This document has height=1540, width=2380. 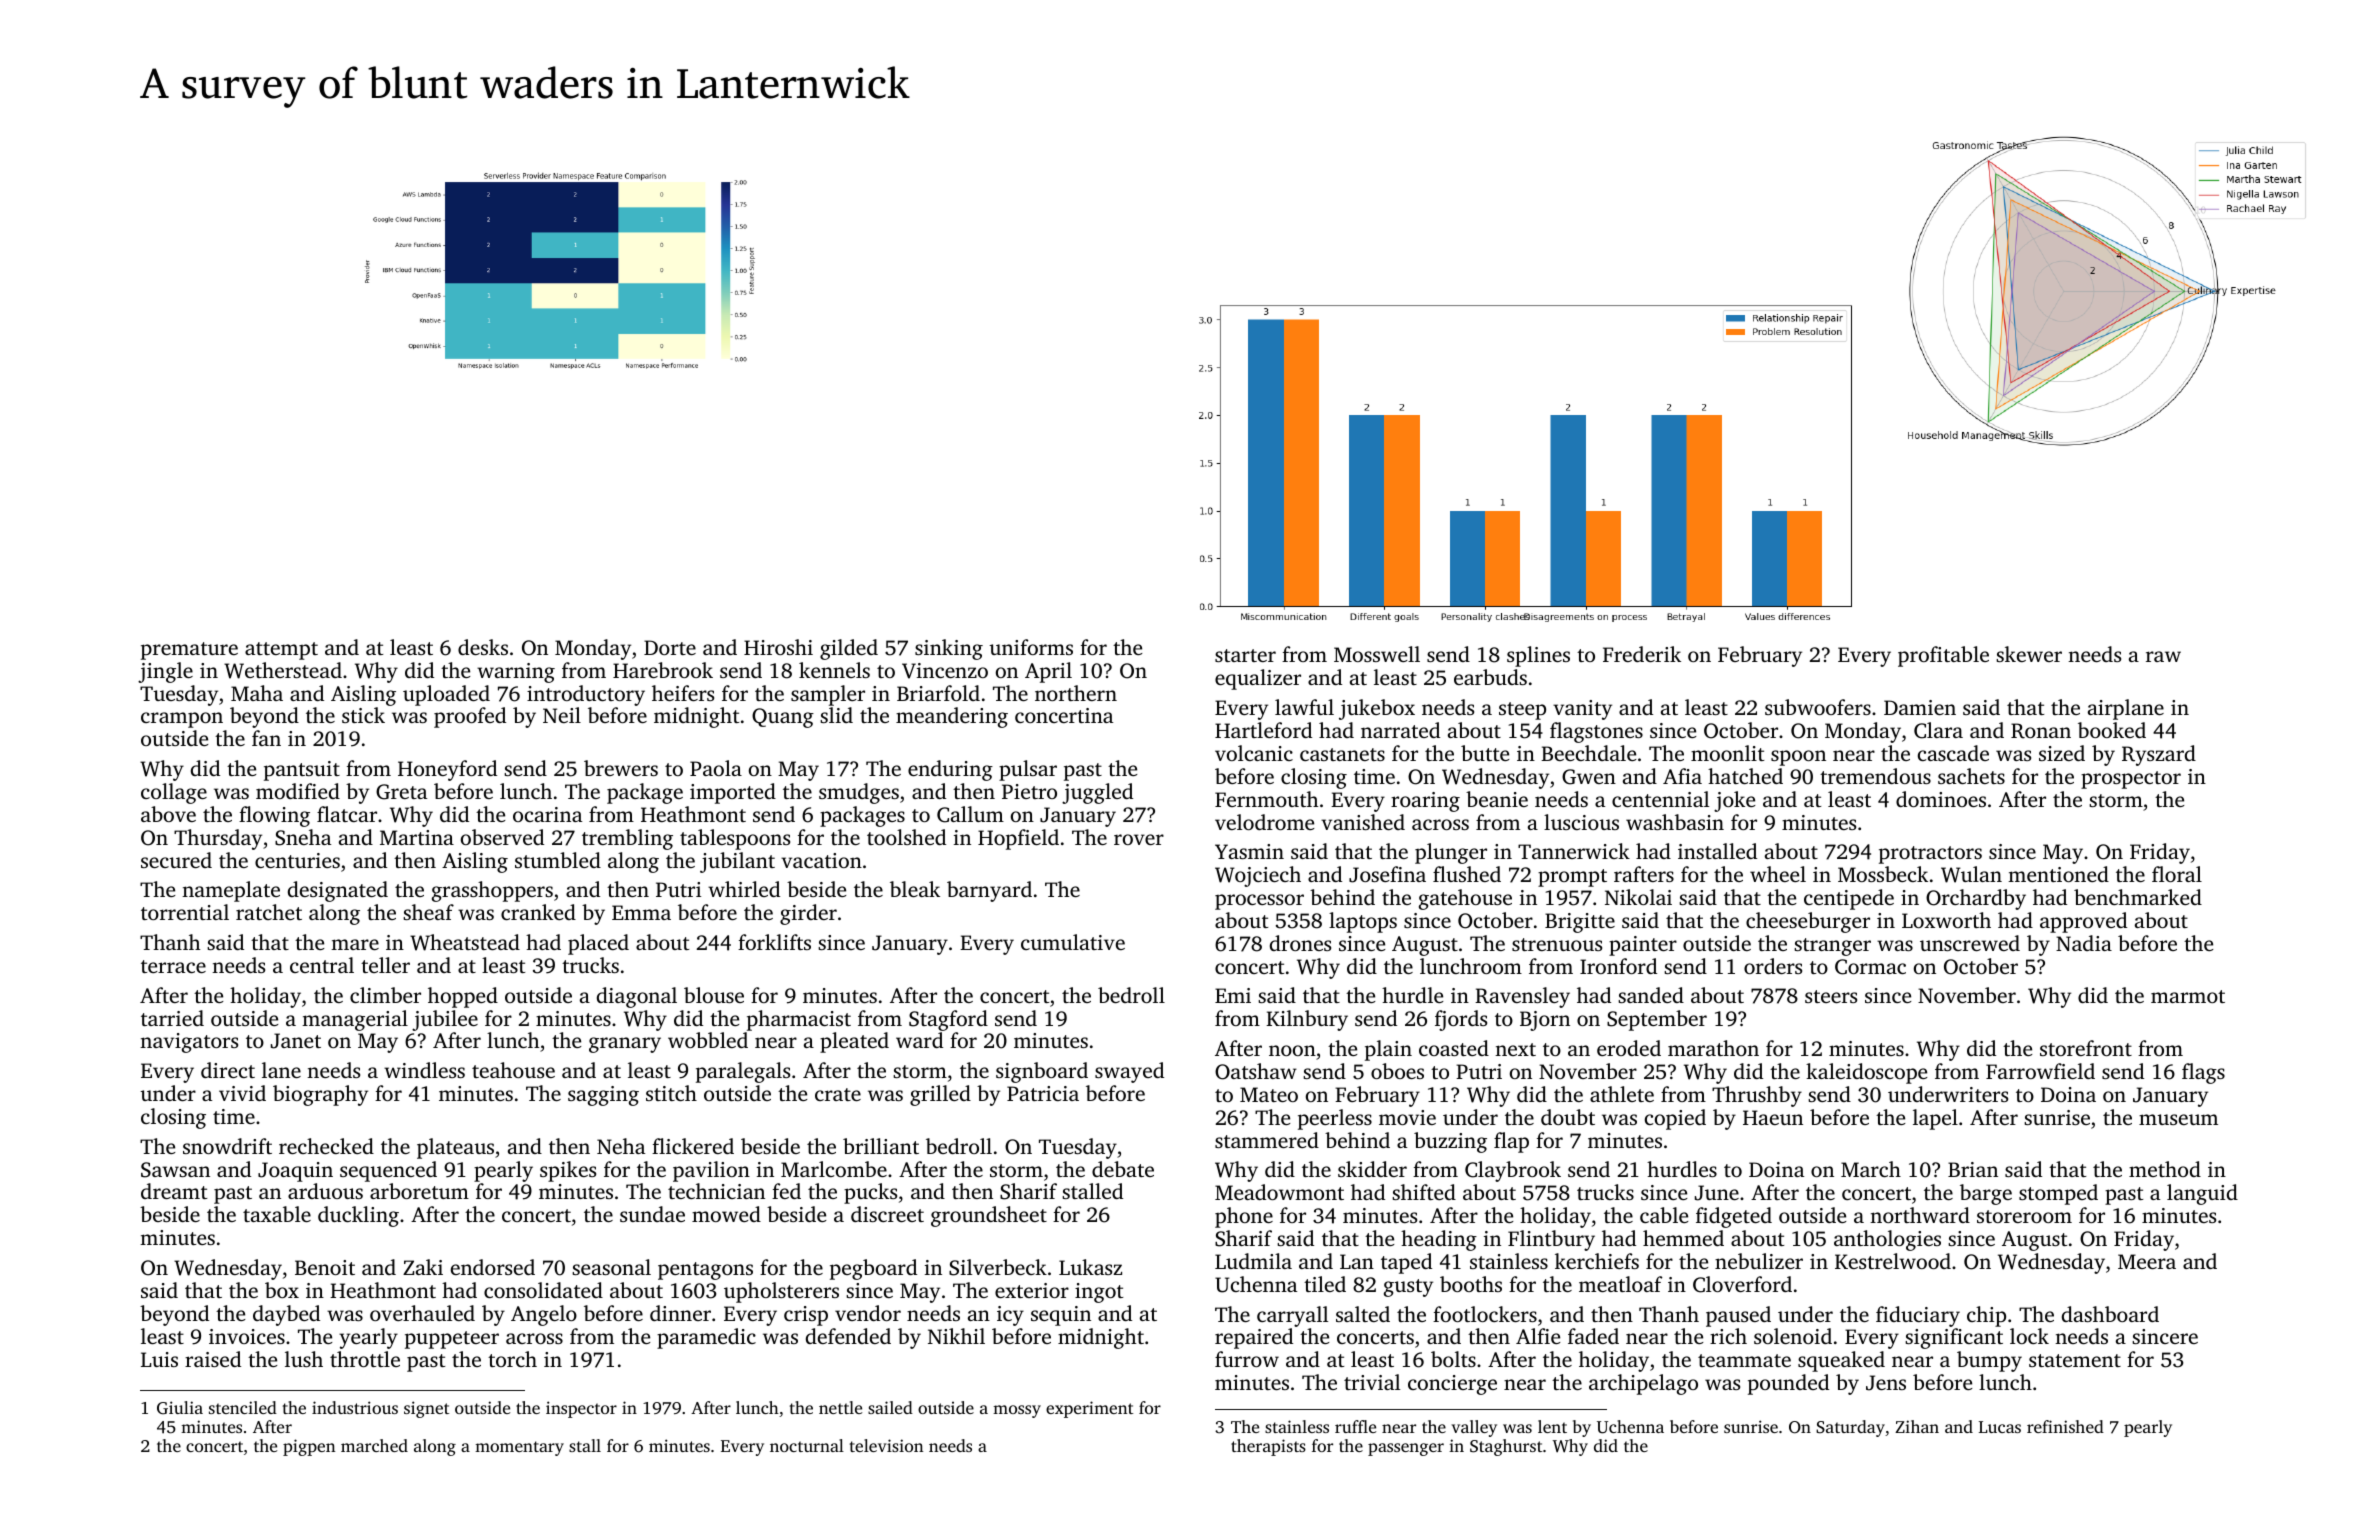 What do you see at coordinates (1267, 1140) in the document?
I see `stammered` at bounding box center [1267, 1140].
